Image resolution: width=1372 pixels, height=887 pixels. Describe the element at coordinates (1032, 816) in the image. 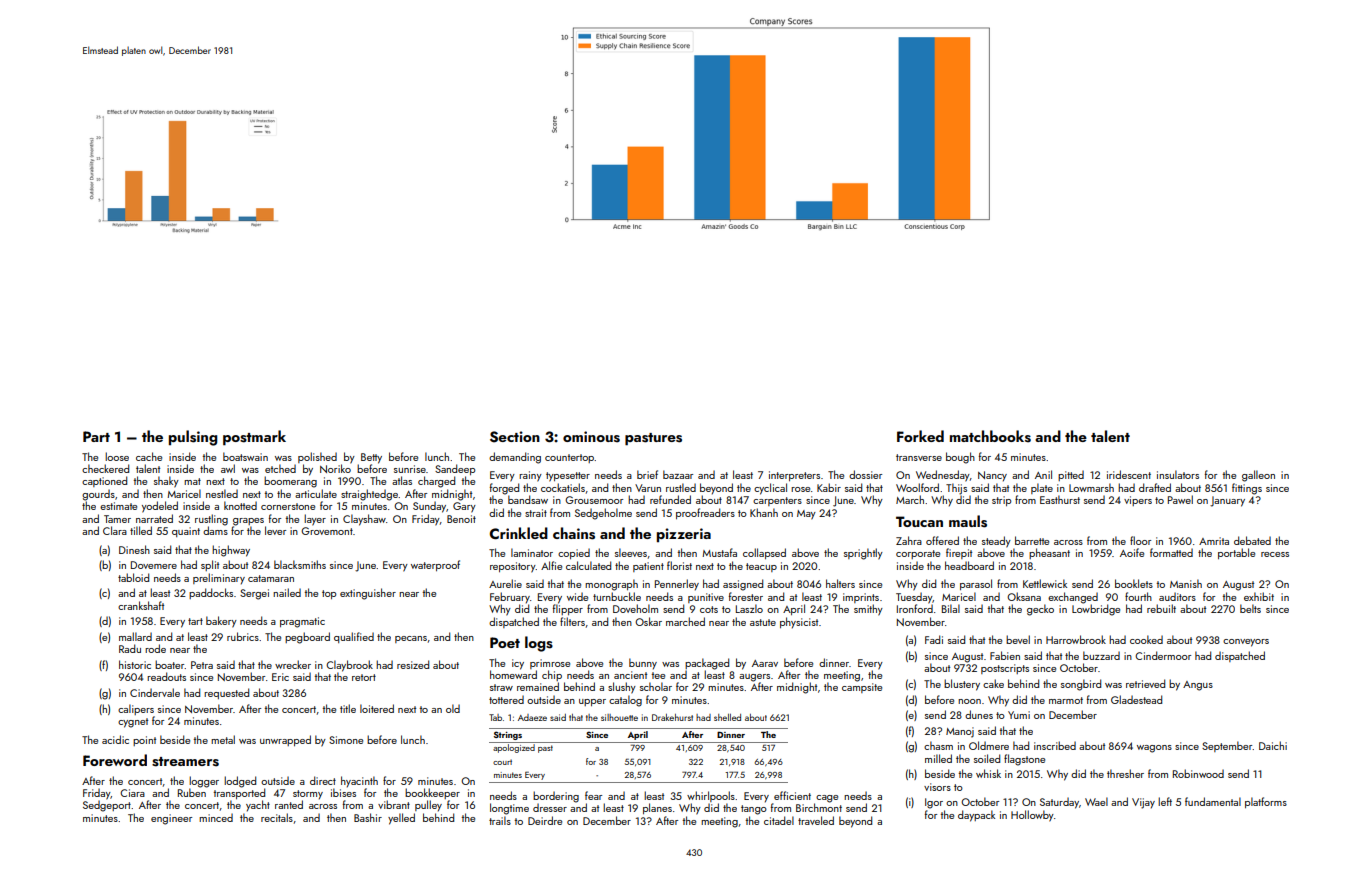

I see `Hollowby` at that location.
